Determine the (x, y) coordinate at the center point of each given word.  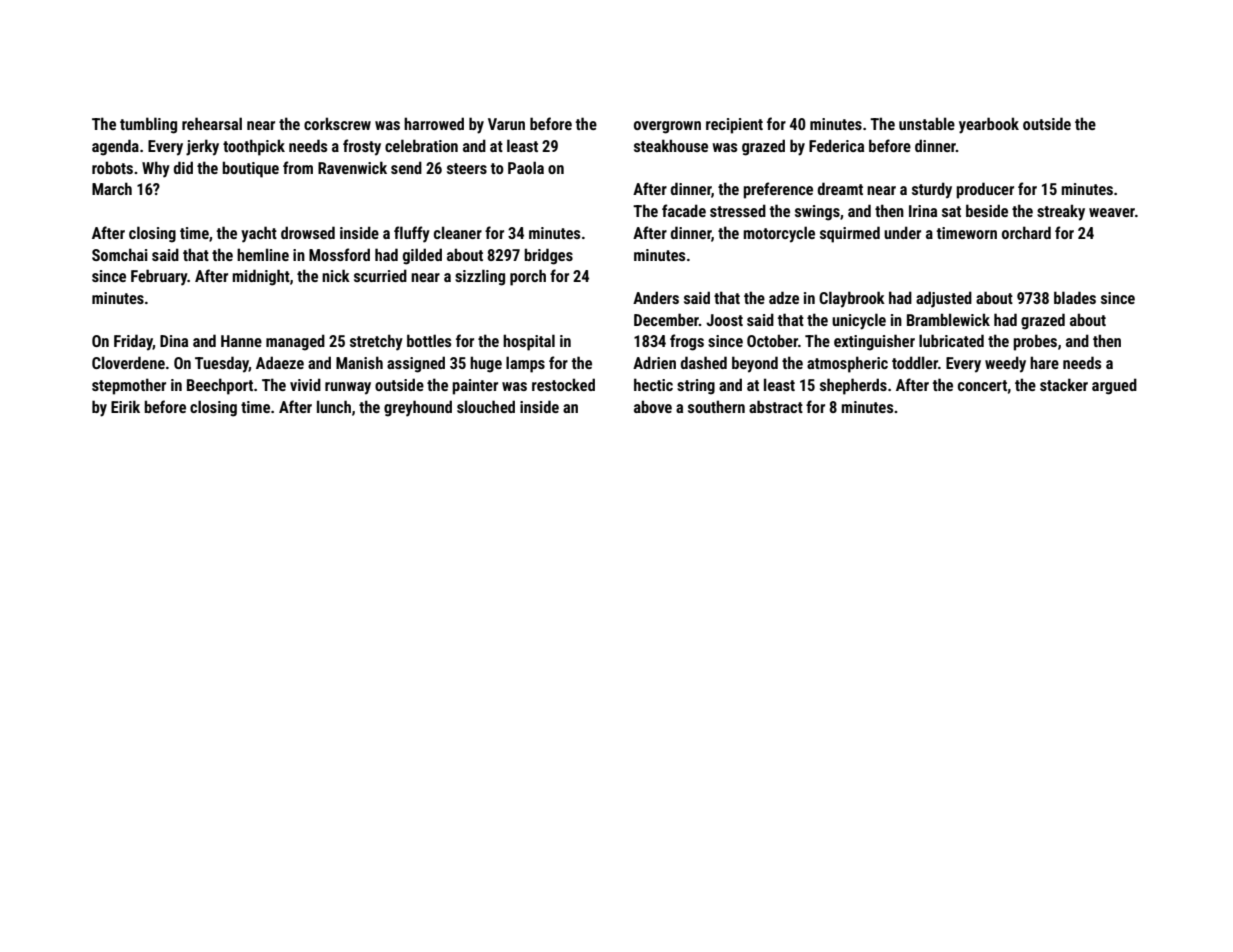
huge (486, 364)
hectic (653, 384)
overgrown (667, 127)
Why (156, 169)
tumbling (148, 125)
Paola (526, 167)
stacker (1064, 384)
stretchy (376, 342)
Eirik (125, 406)
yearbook (989, 125)
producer (985, 190)
